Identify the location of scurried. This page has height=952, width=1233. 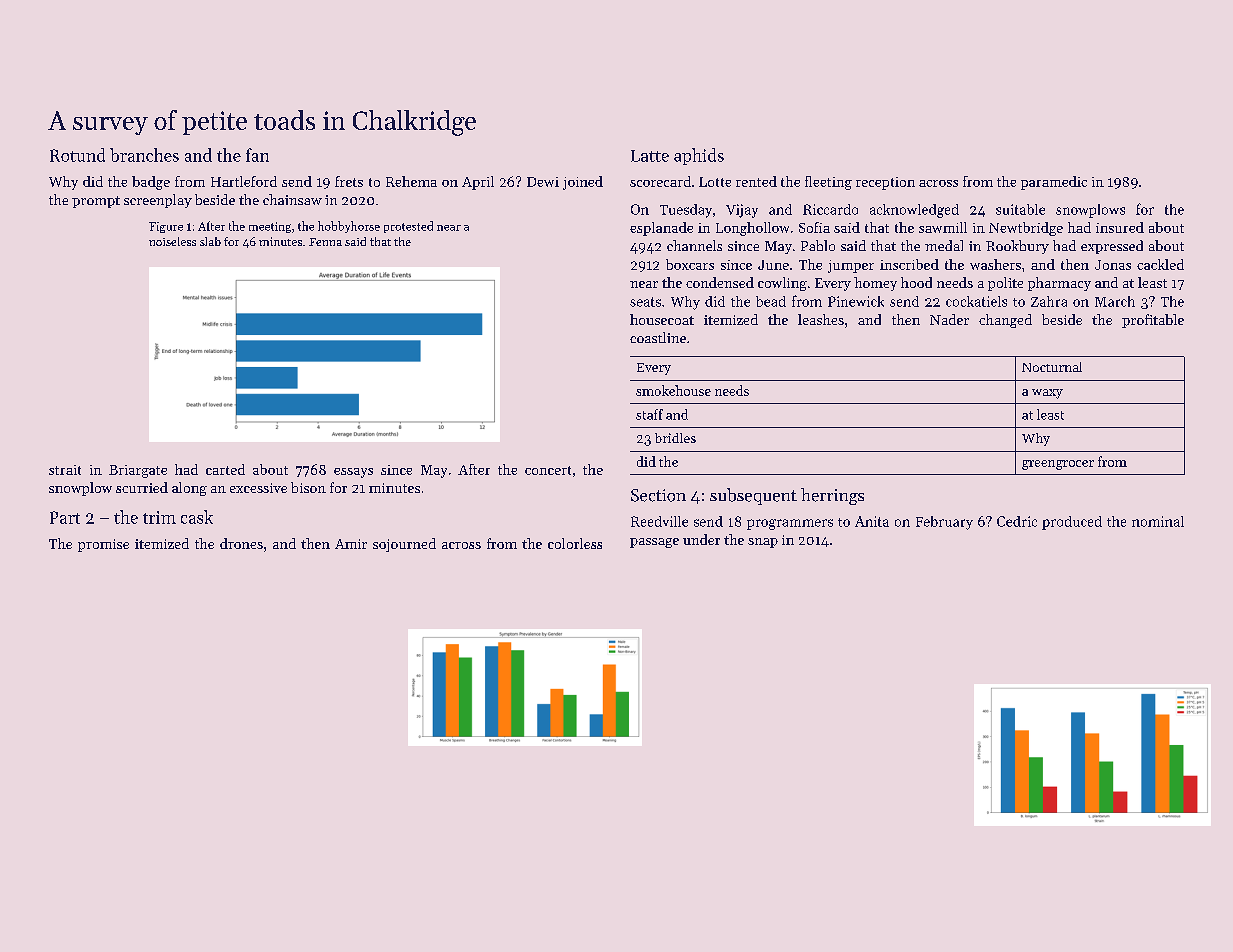
(142, 487).
